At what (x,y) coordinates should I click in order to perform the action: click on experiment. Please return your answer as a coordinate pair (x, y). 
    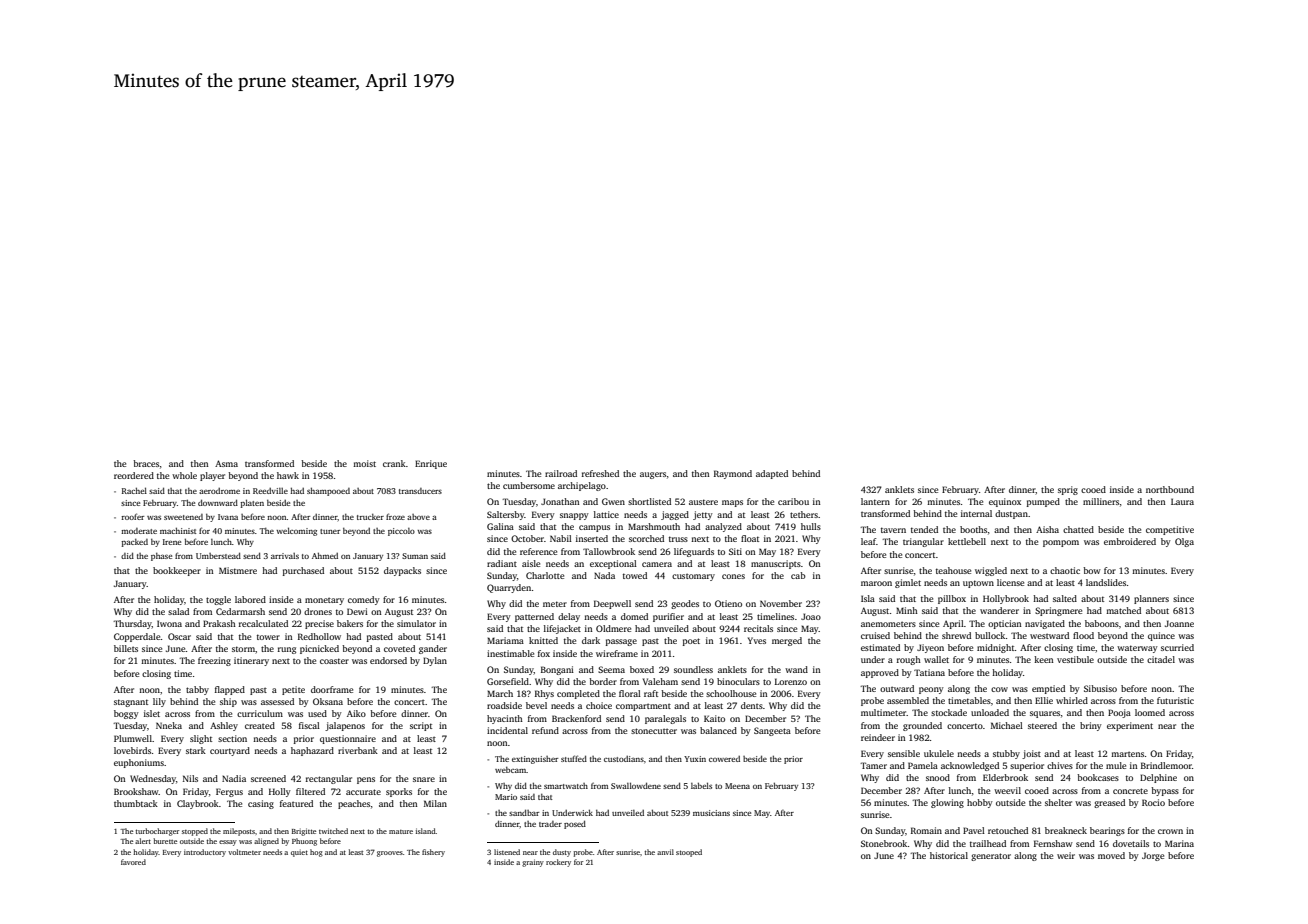
    Looking at the image, I should click on (1130, 726).
